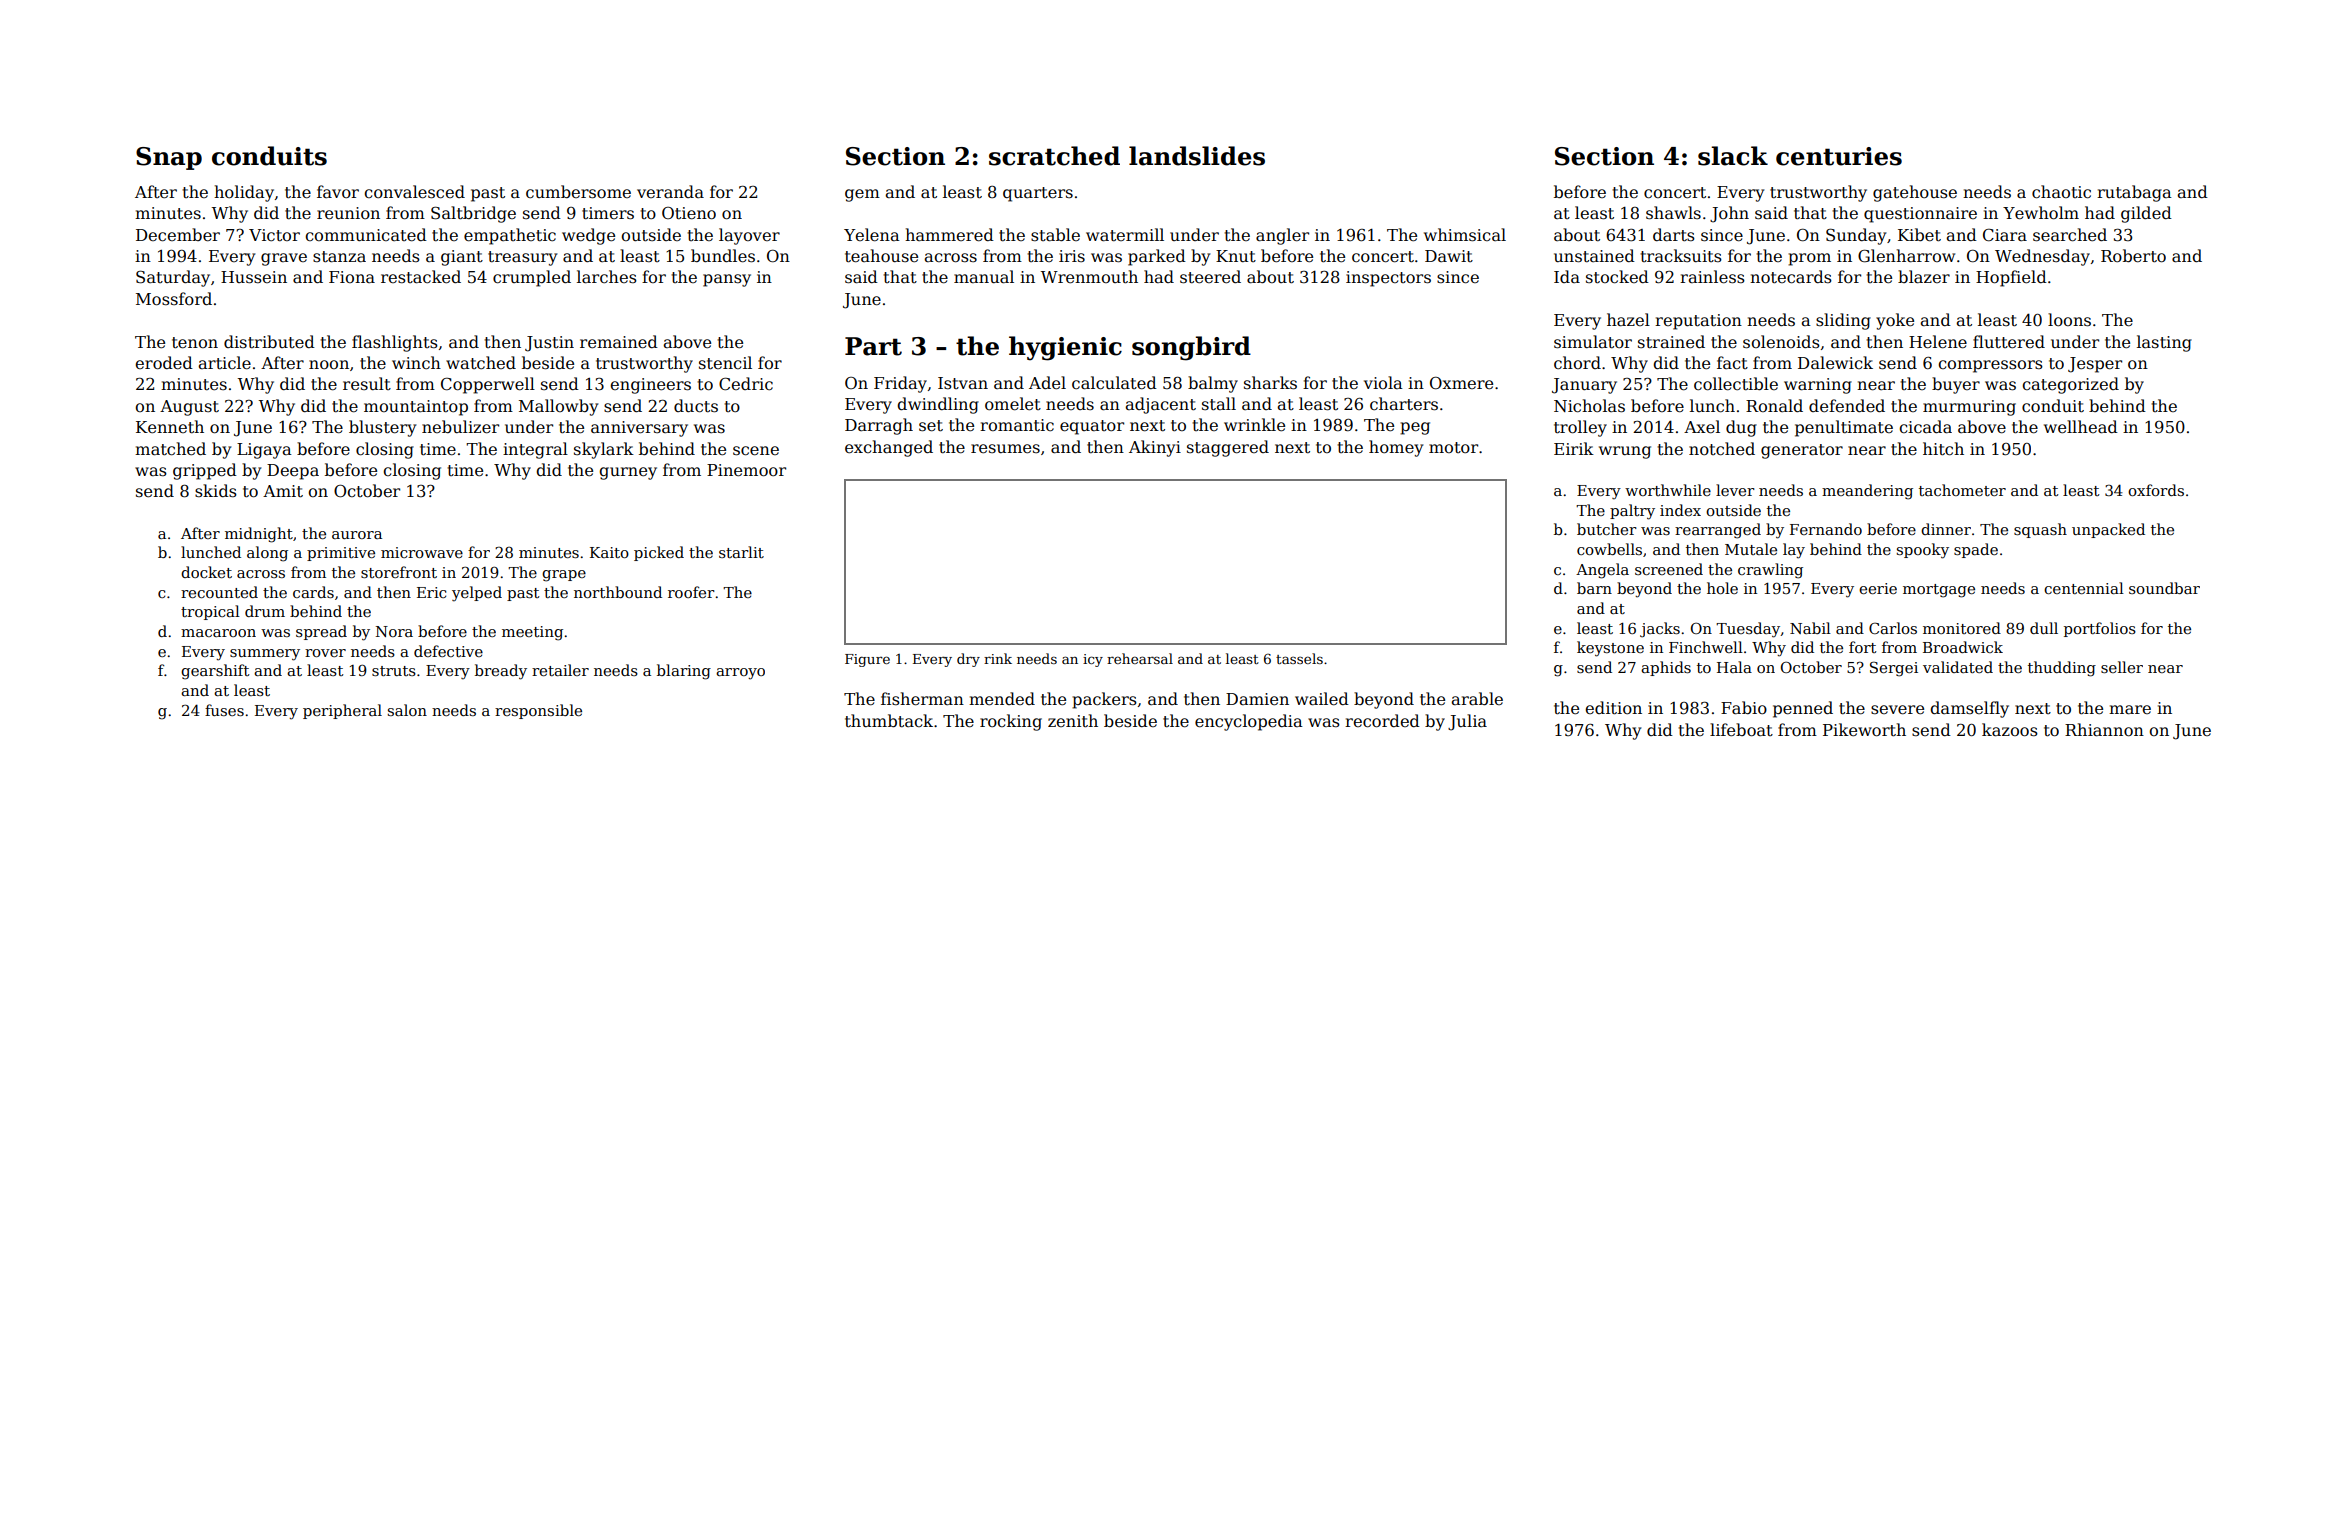 The image size is (2351, 1521). Describe the element at coordinates (321, 632) in the document. I see `spread` at that location.
